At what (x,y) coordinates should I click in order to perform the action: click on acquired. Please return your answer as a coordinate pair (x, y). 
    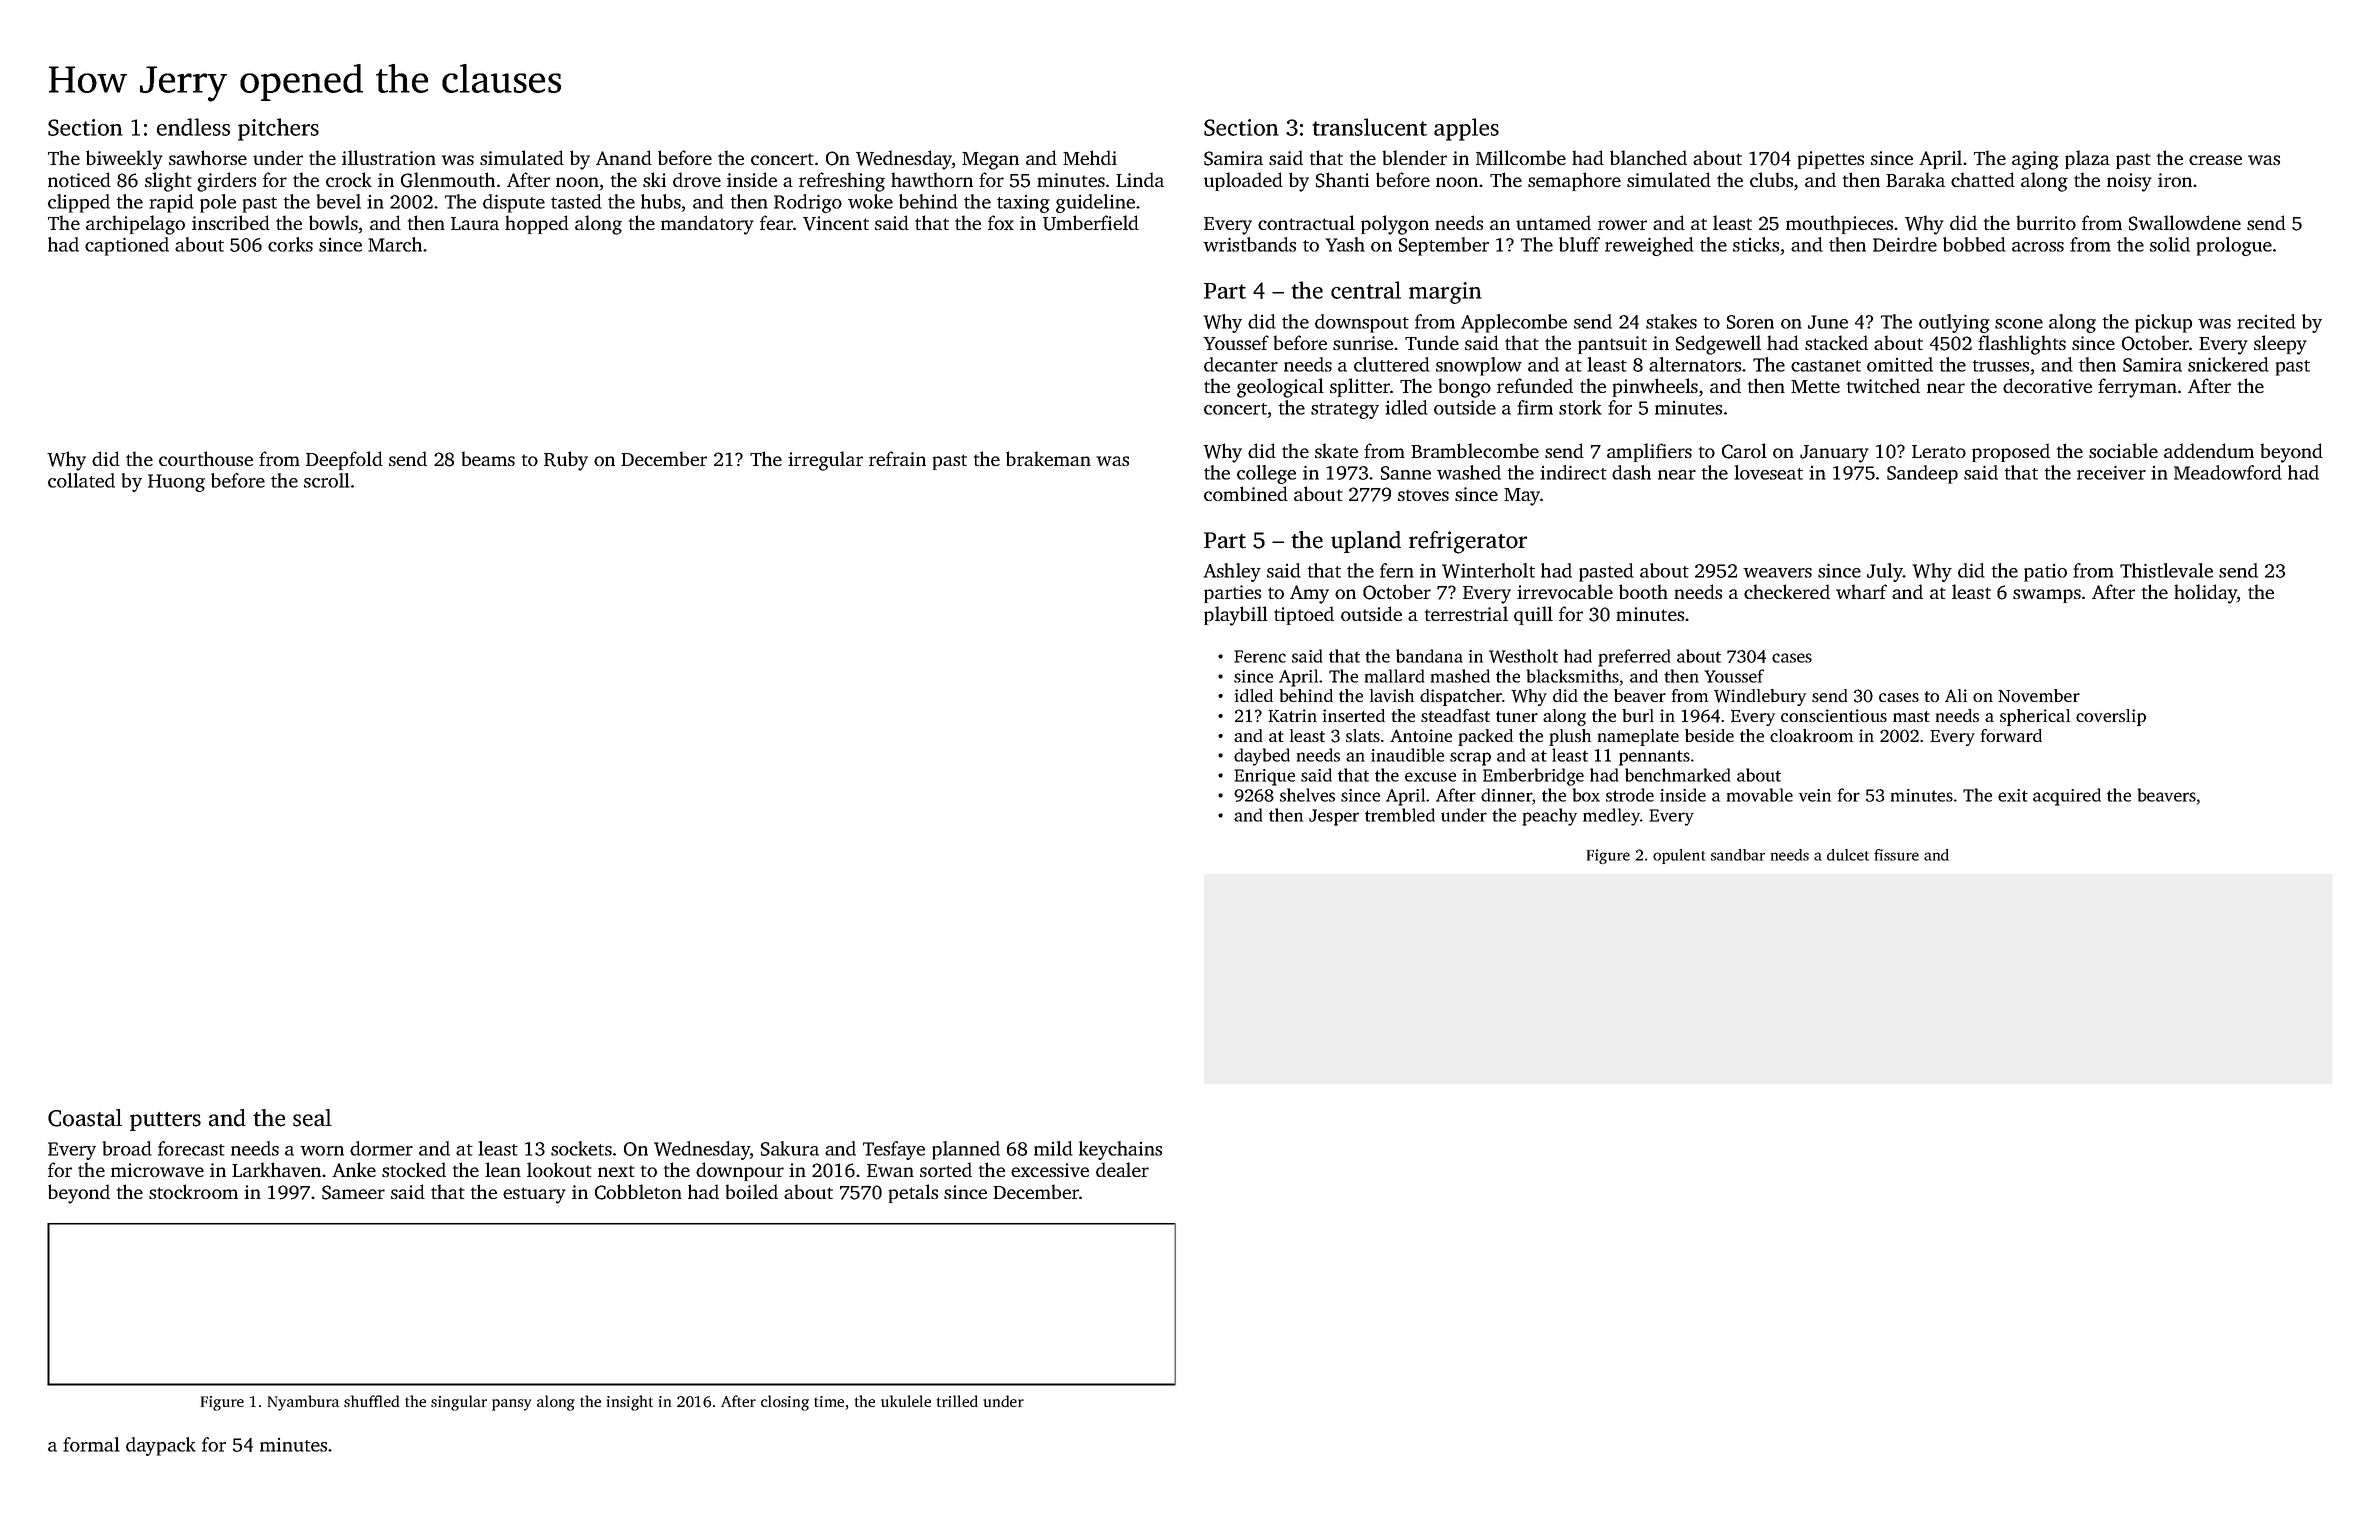
    Looking at the image, I should click on (2067, 797).
